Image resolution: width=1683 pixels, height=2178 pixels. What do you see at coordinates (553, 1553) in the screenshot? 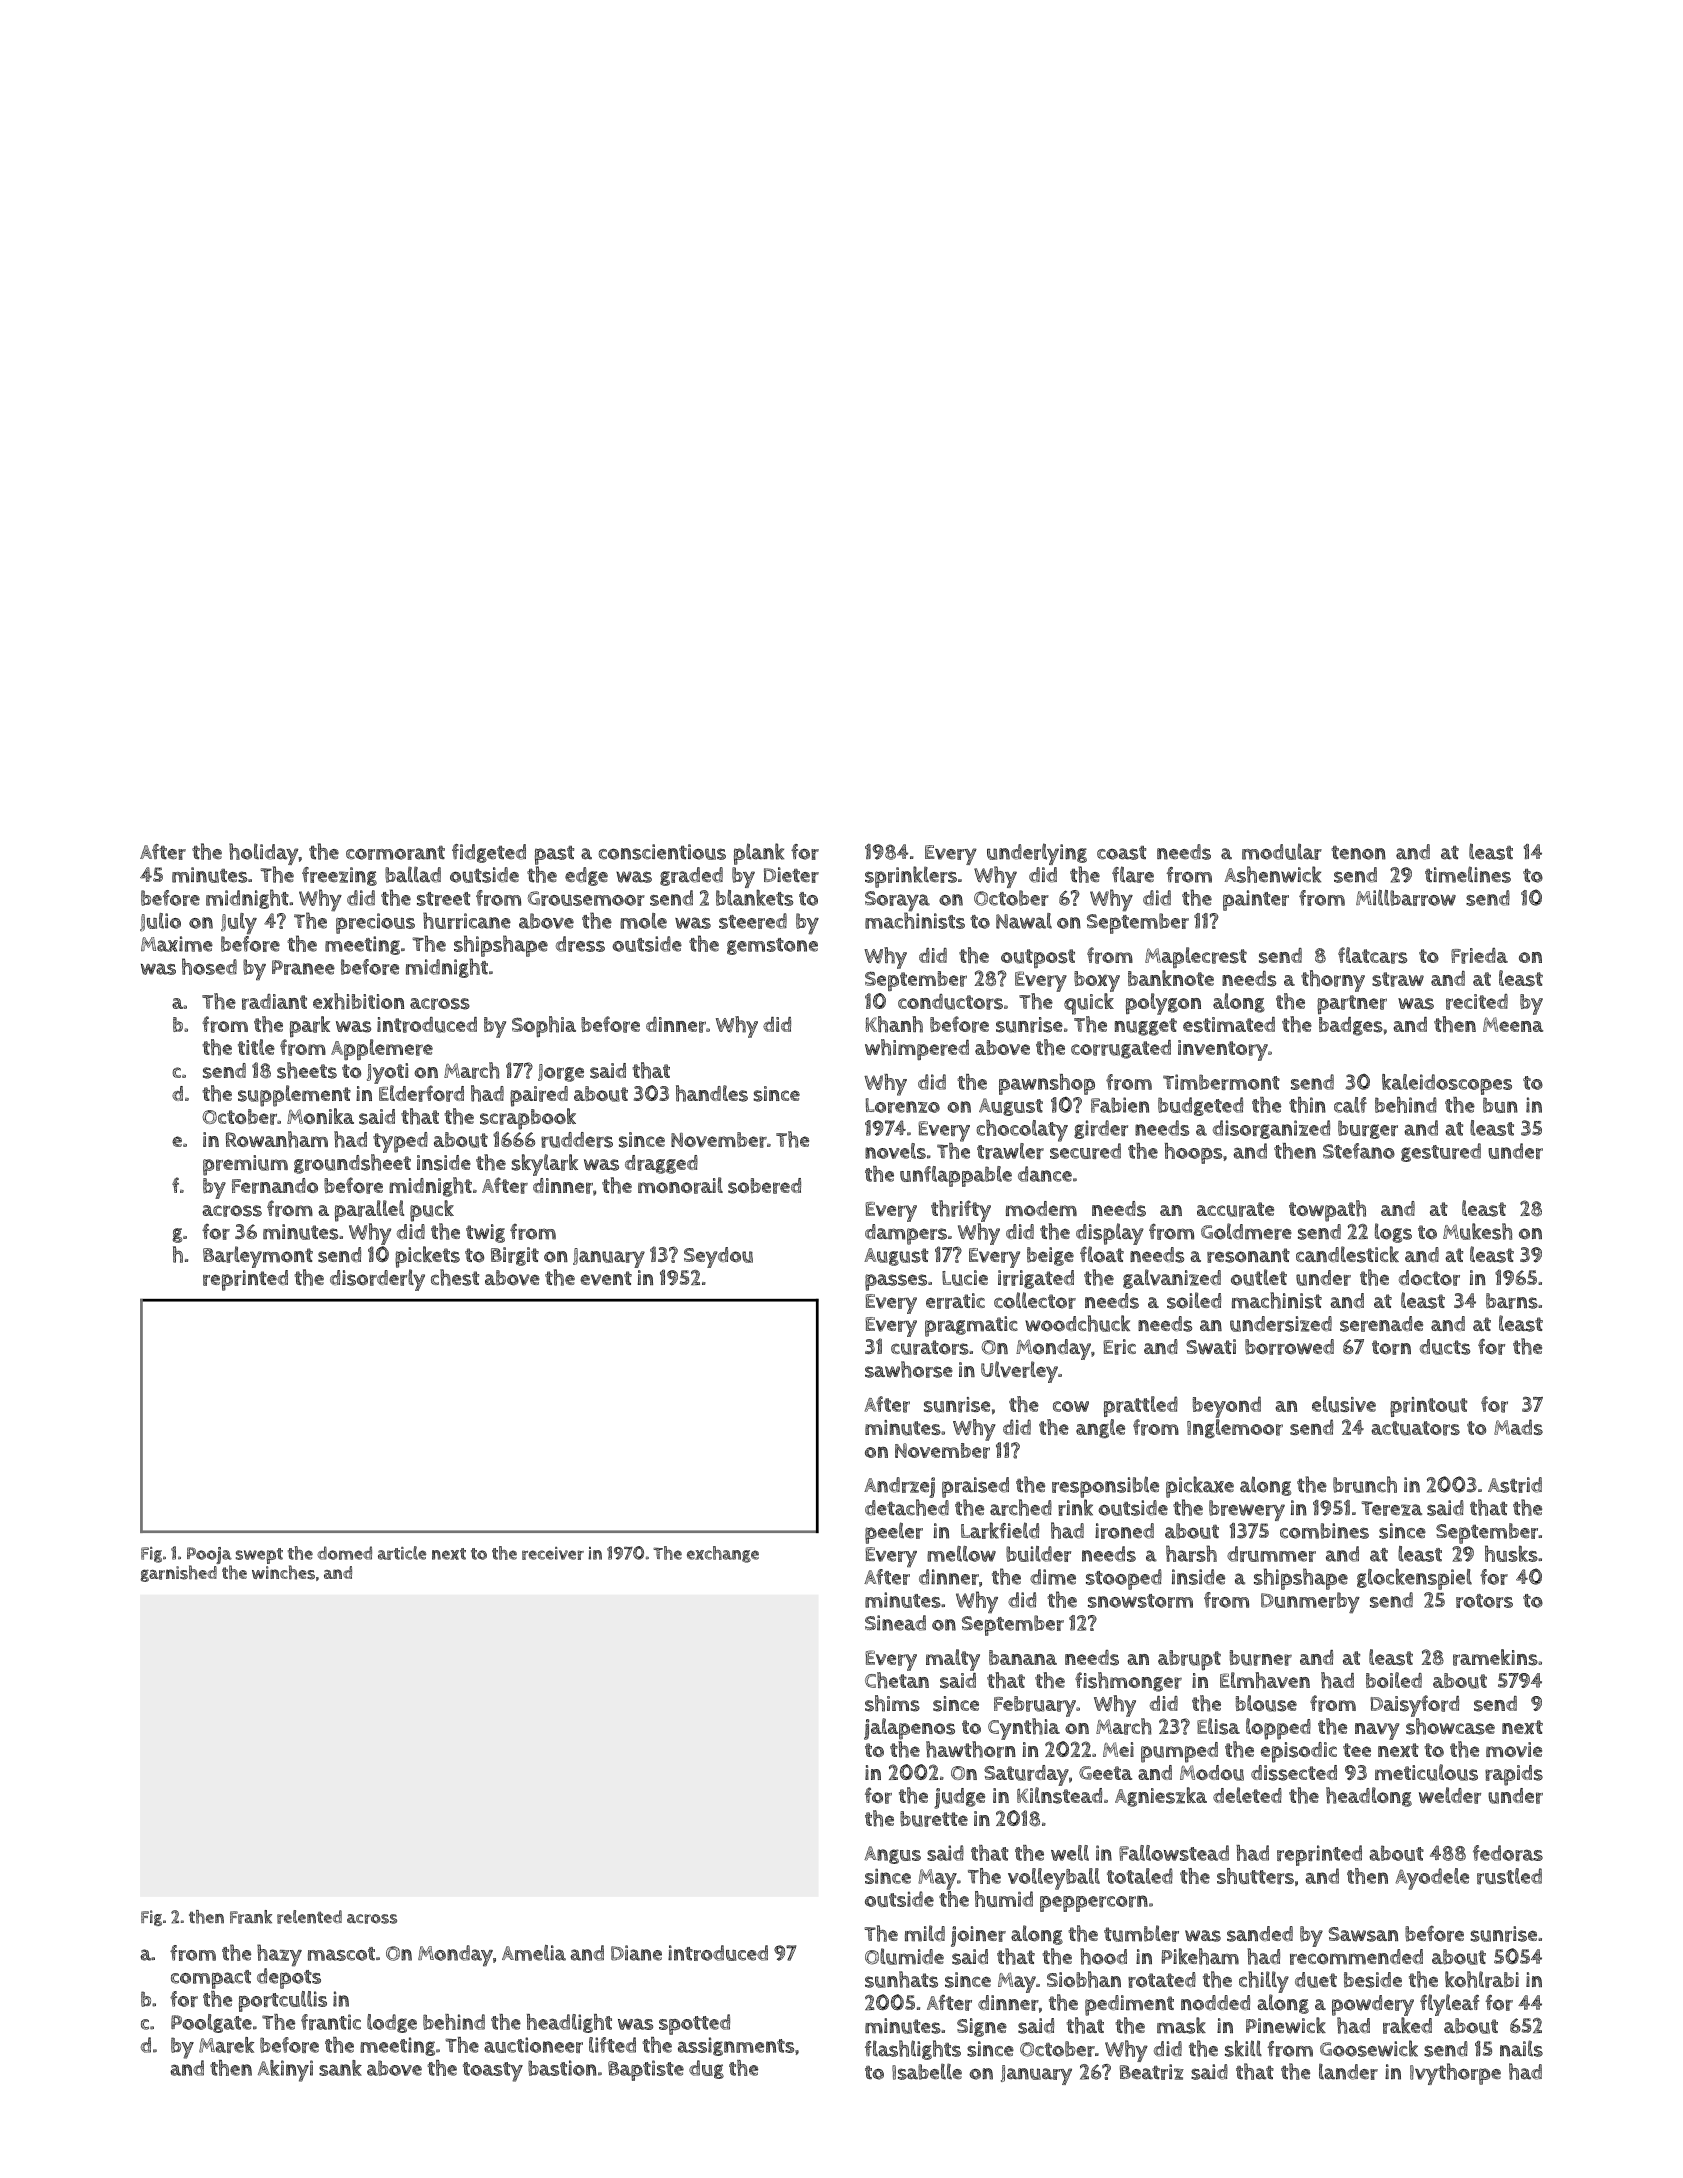
I see `receiver` at bounding box center [553, 1553].
